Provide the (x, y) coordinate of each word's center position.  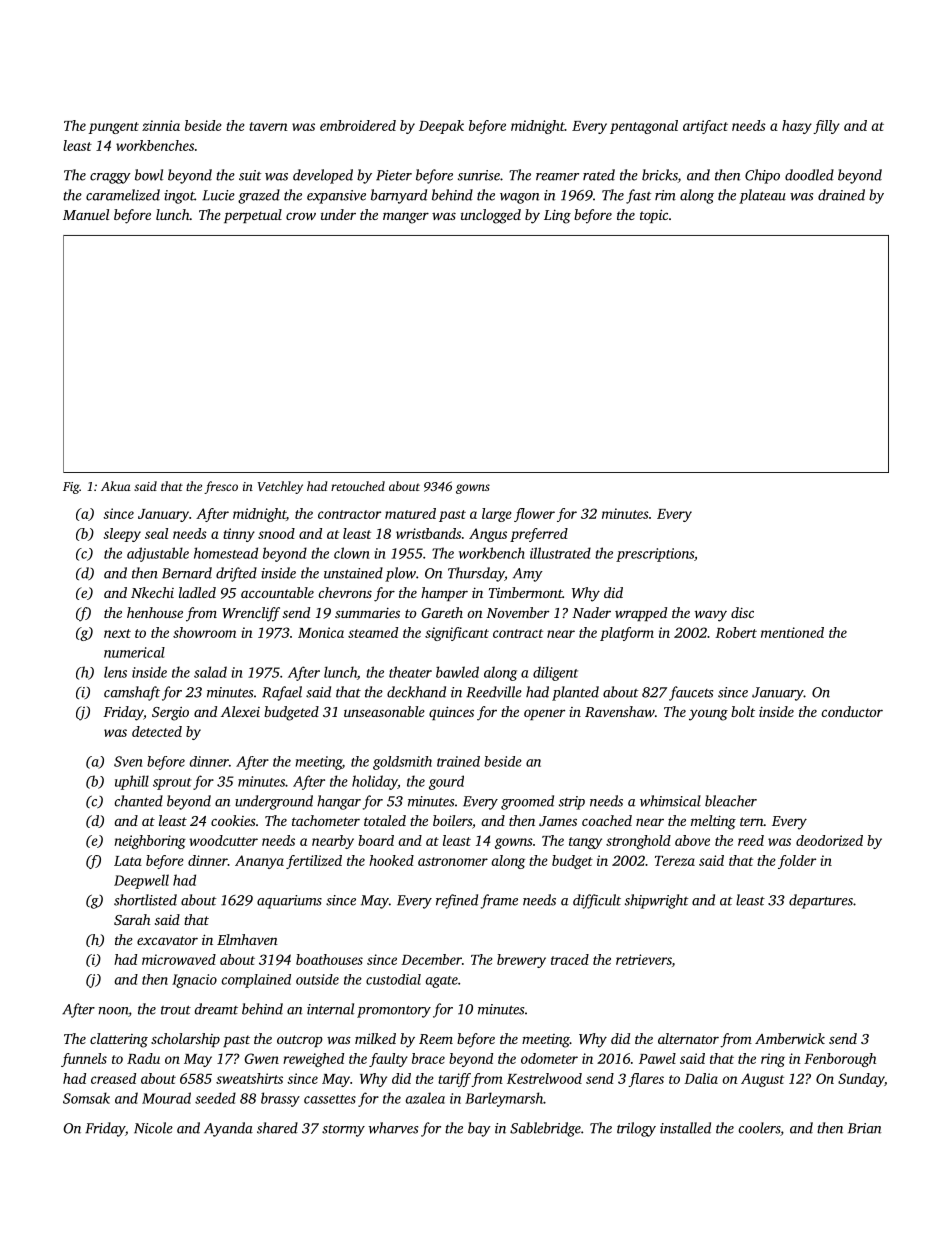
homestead (226, 553)
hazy (797, 127)
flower (534, 515)
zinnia (161, 125)
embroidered (358, 125)
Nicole (153, 1128)
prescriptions (655, 555)
